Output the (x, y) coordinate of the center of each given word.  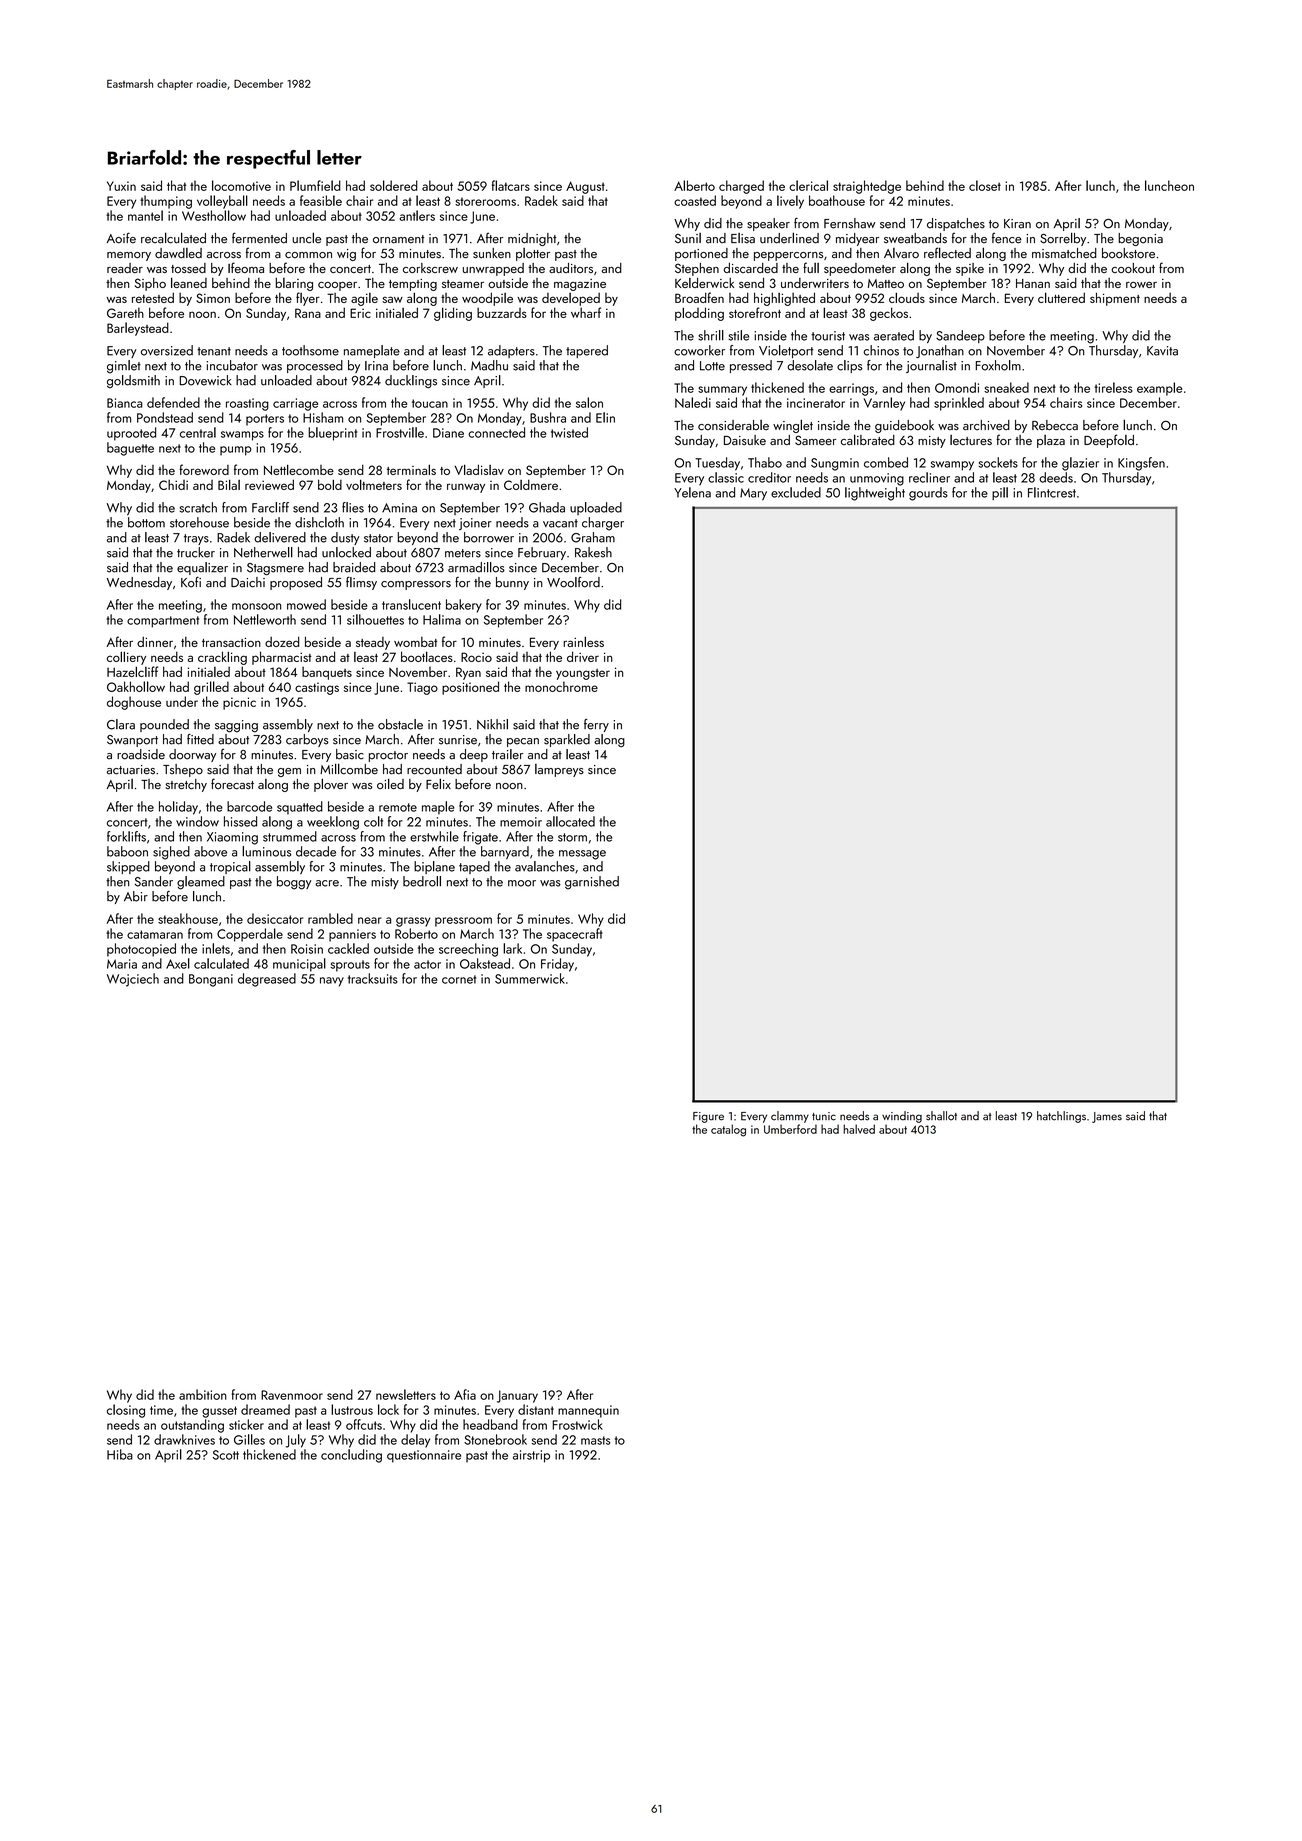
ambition (203, 1394)
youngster (583, 674)
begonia (1140, 239)
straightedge (867, 187)
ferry (596, 725)
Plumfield (315, 185)
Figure (708, 1117)
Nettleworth (265, 619)
